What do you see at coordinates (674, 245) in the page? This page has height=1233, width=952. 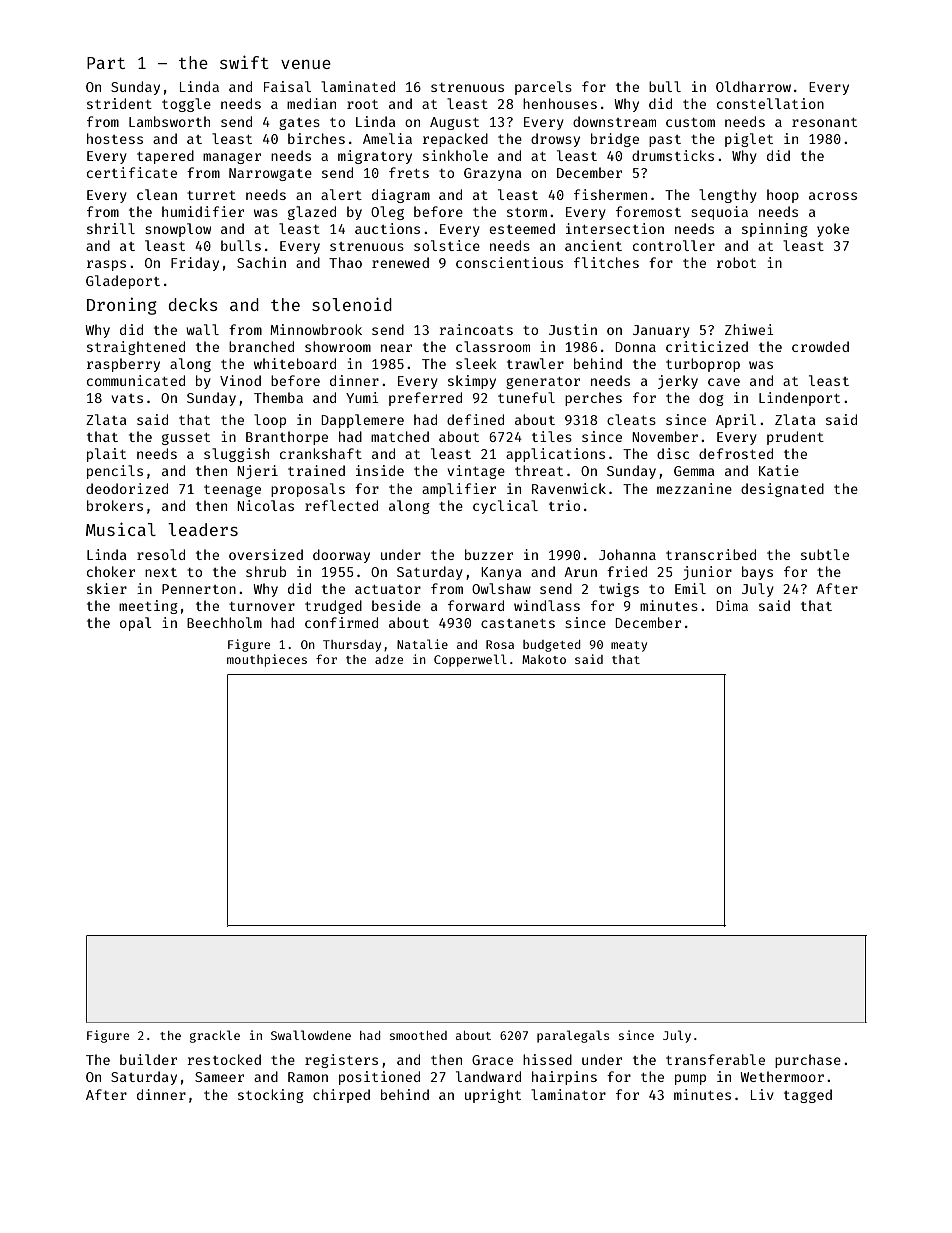 I see `controller` at bounding box center [674, 245].
